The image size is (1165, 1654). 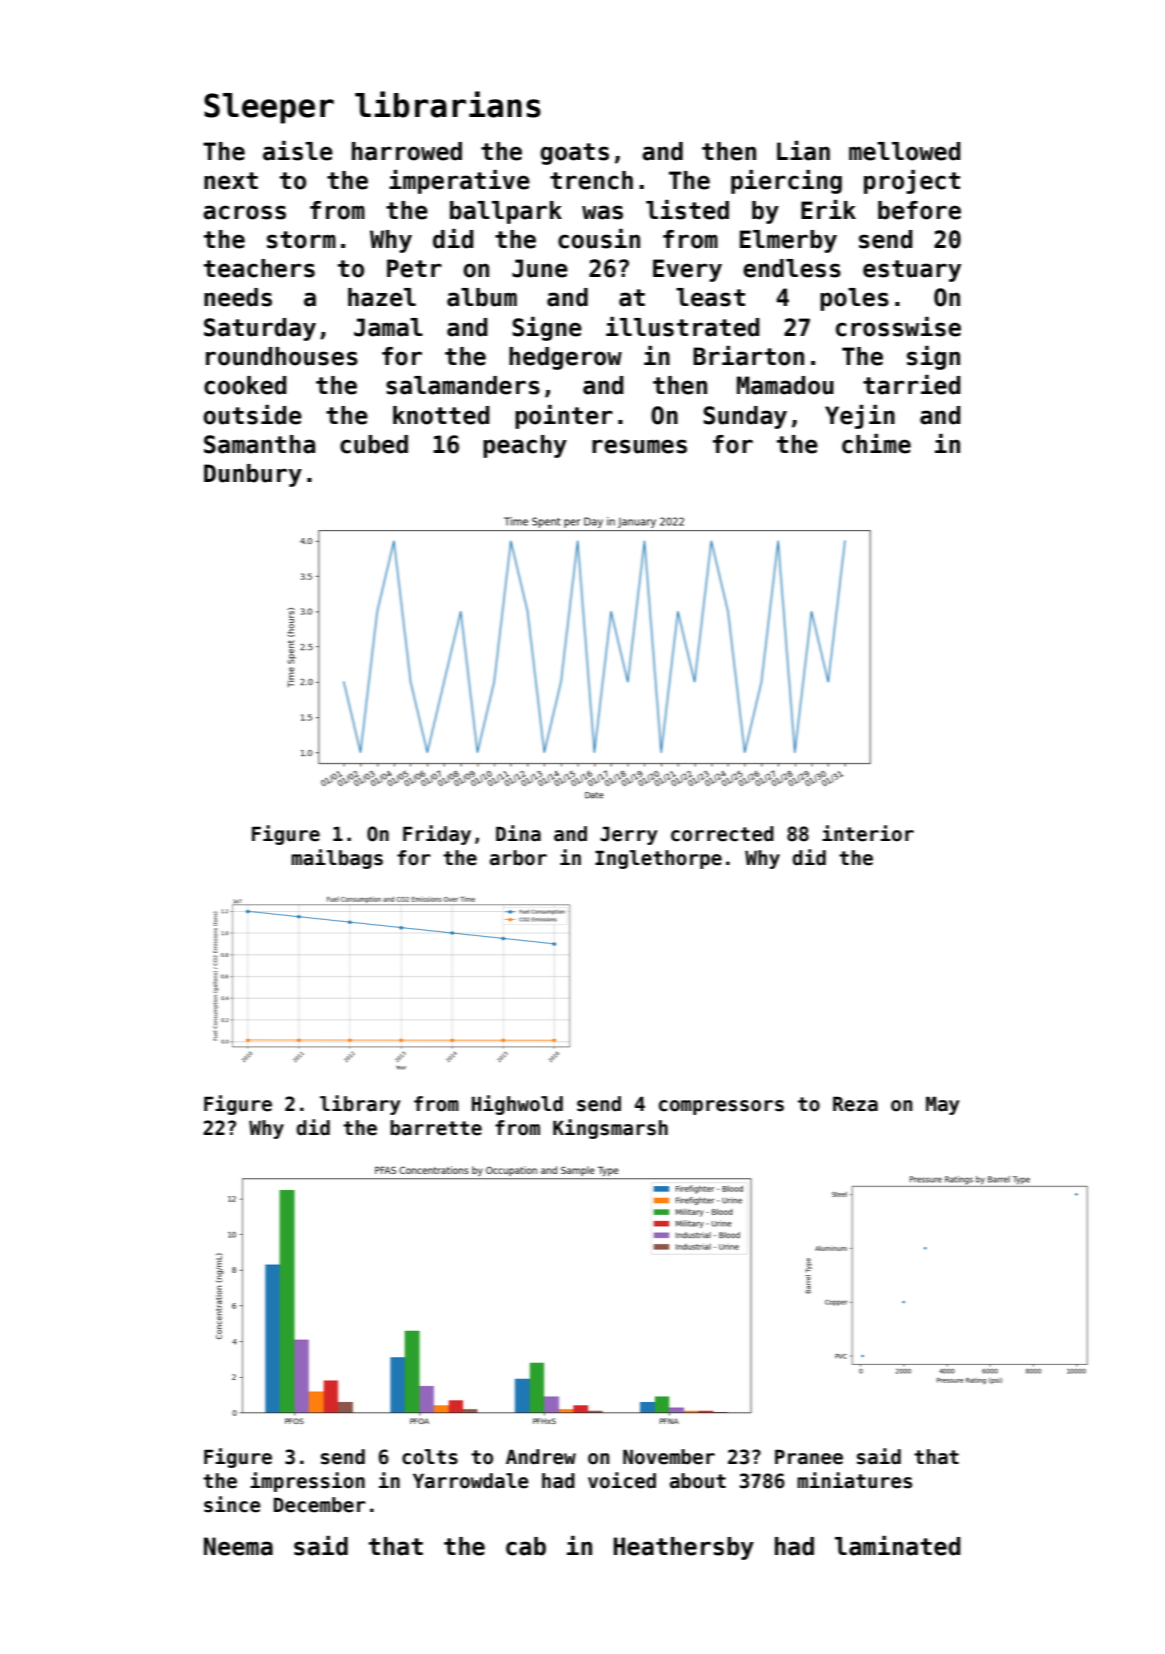 What do you see at coordinates (430, 1457) in the page?
I see `colts` at bounding box center [430, 1457].
